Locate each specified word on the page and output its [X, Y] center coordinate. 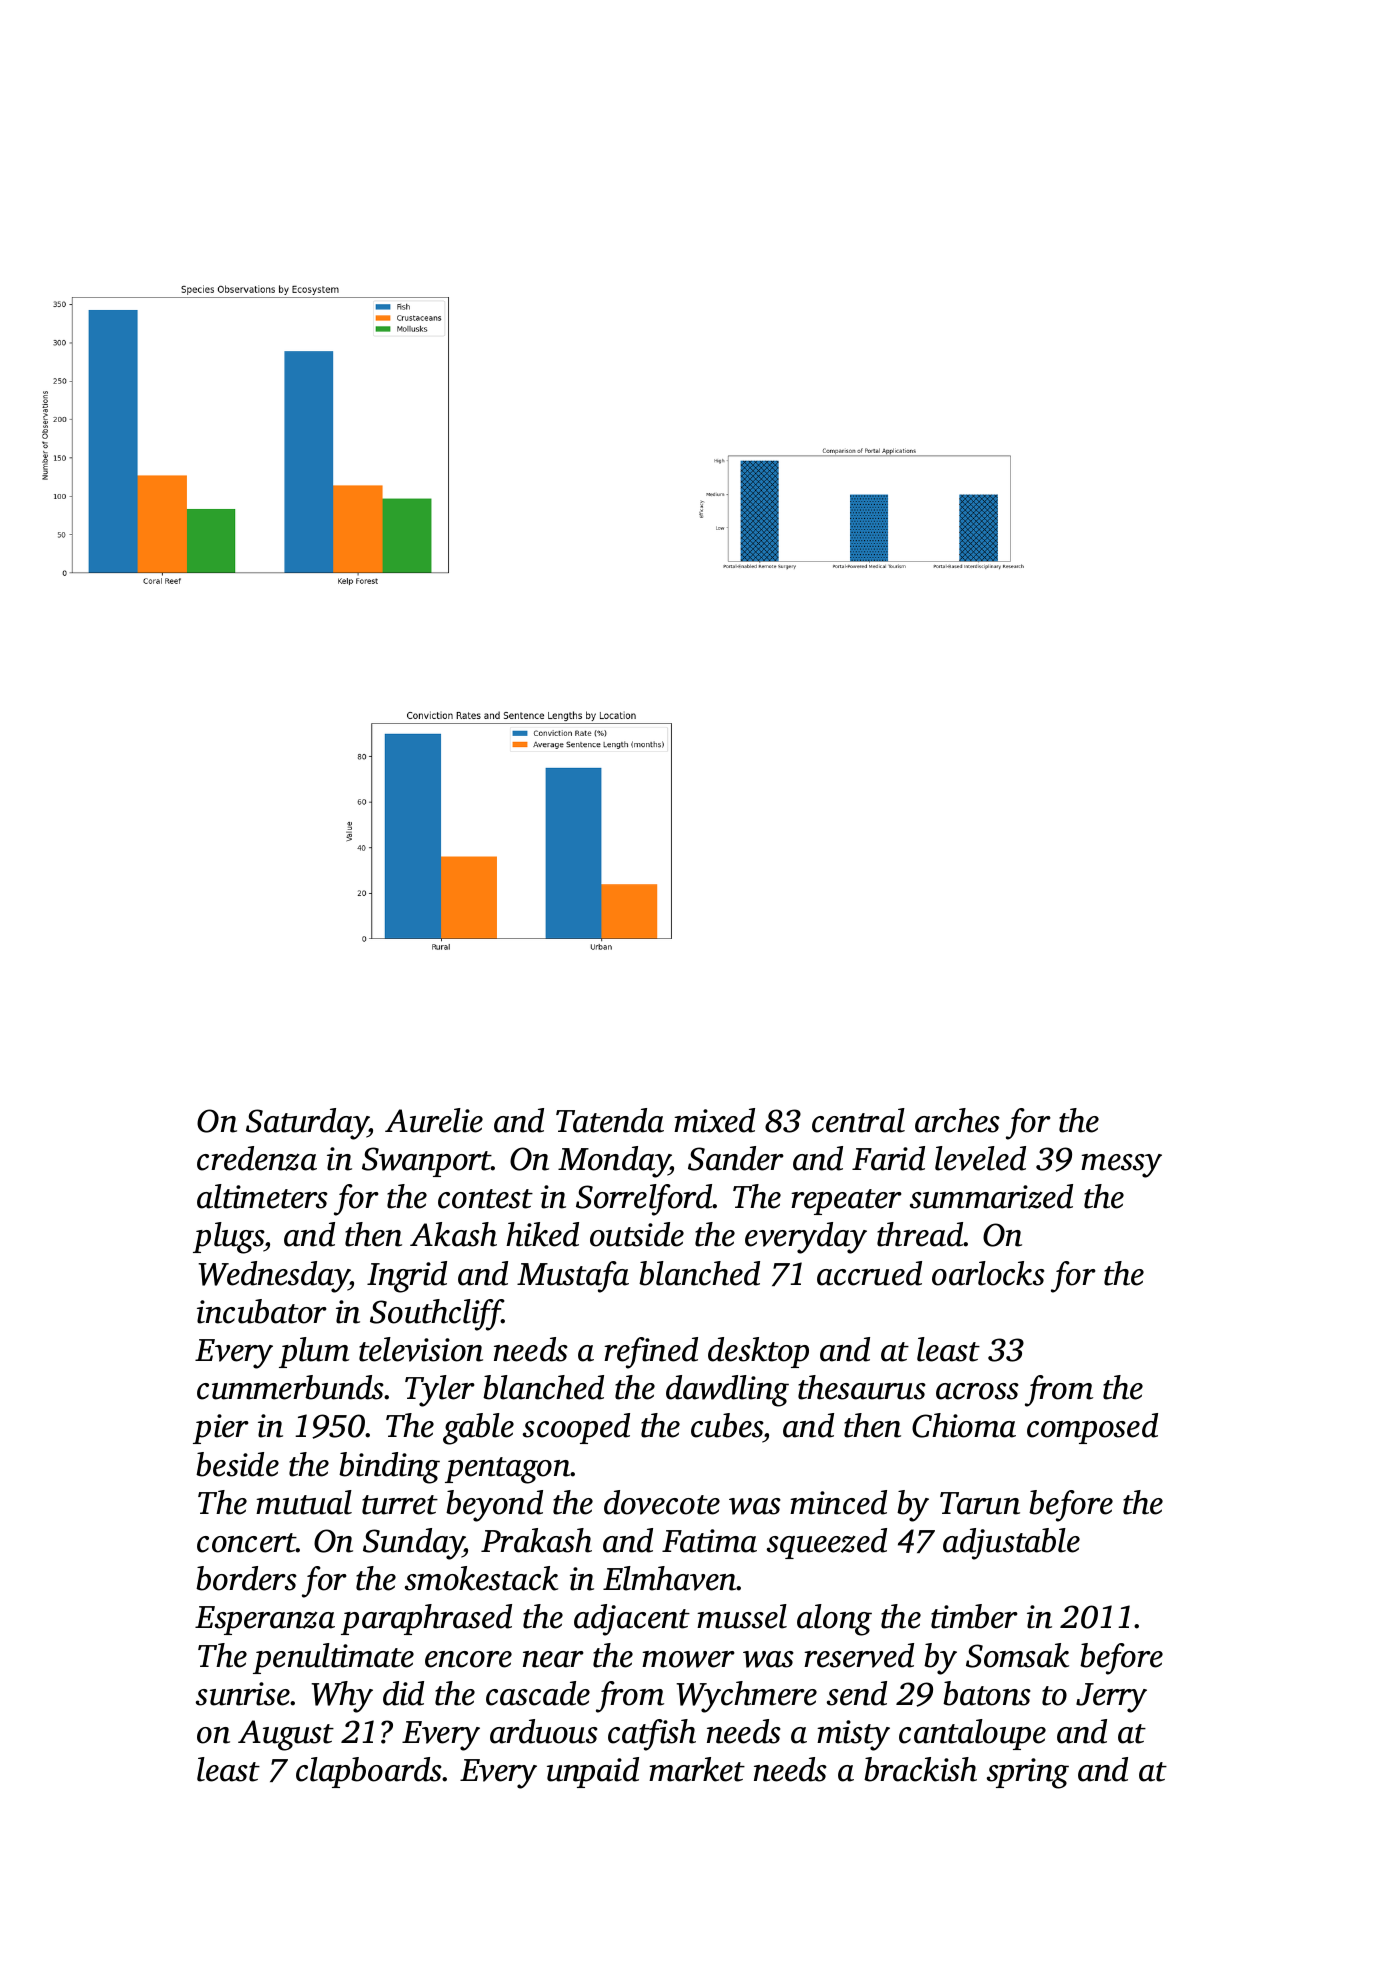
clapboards [369, 1772]
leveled [980, 1158]
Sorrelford [644, 1200]
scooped [576, 1428]
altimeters [262, 1196]
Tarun [980, 1503]
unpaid [593, 1772]
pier [221, 1429]
